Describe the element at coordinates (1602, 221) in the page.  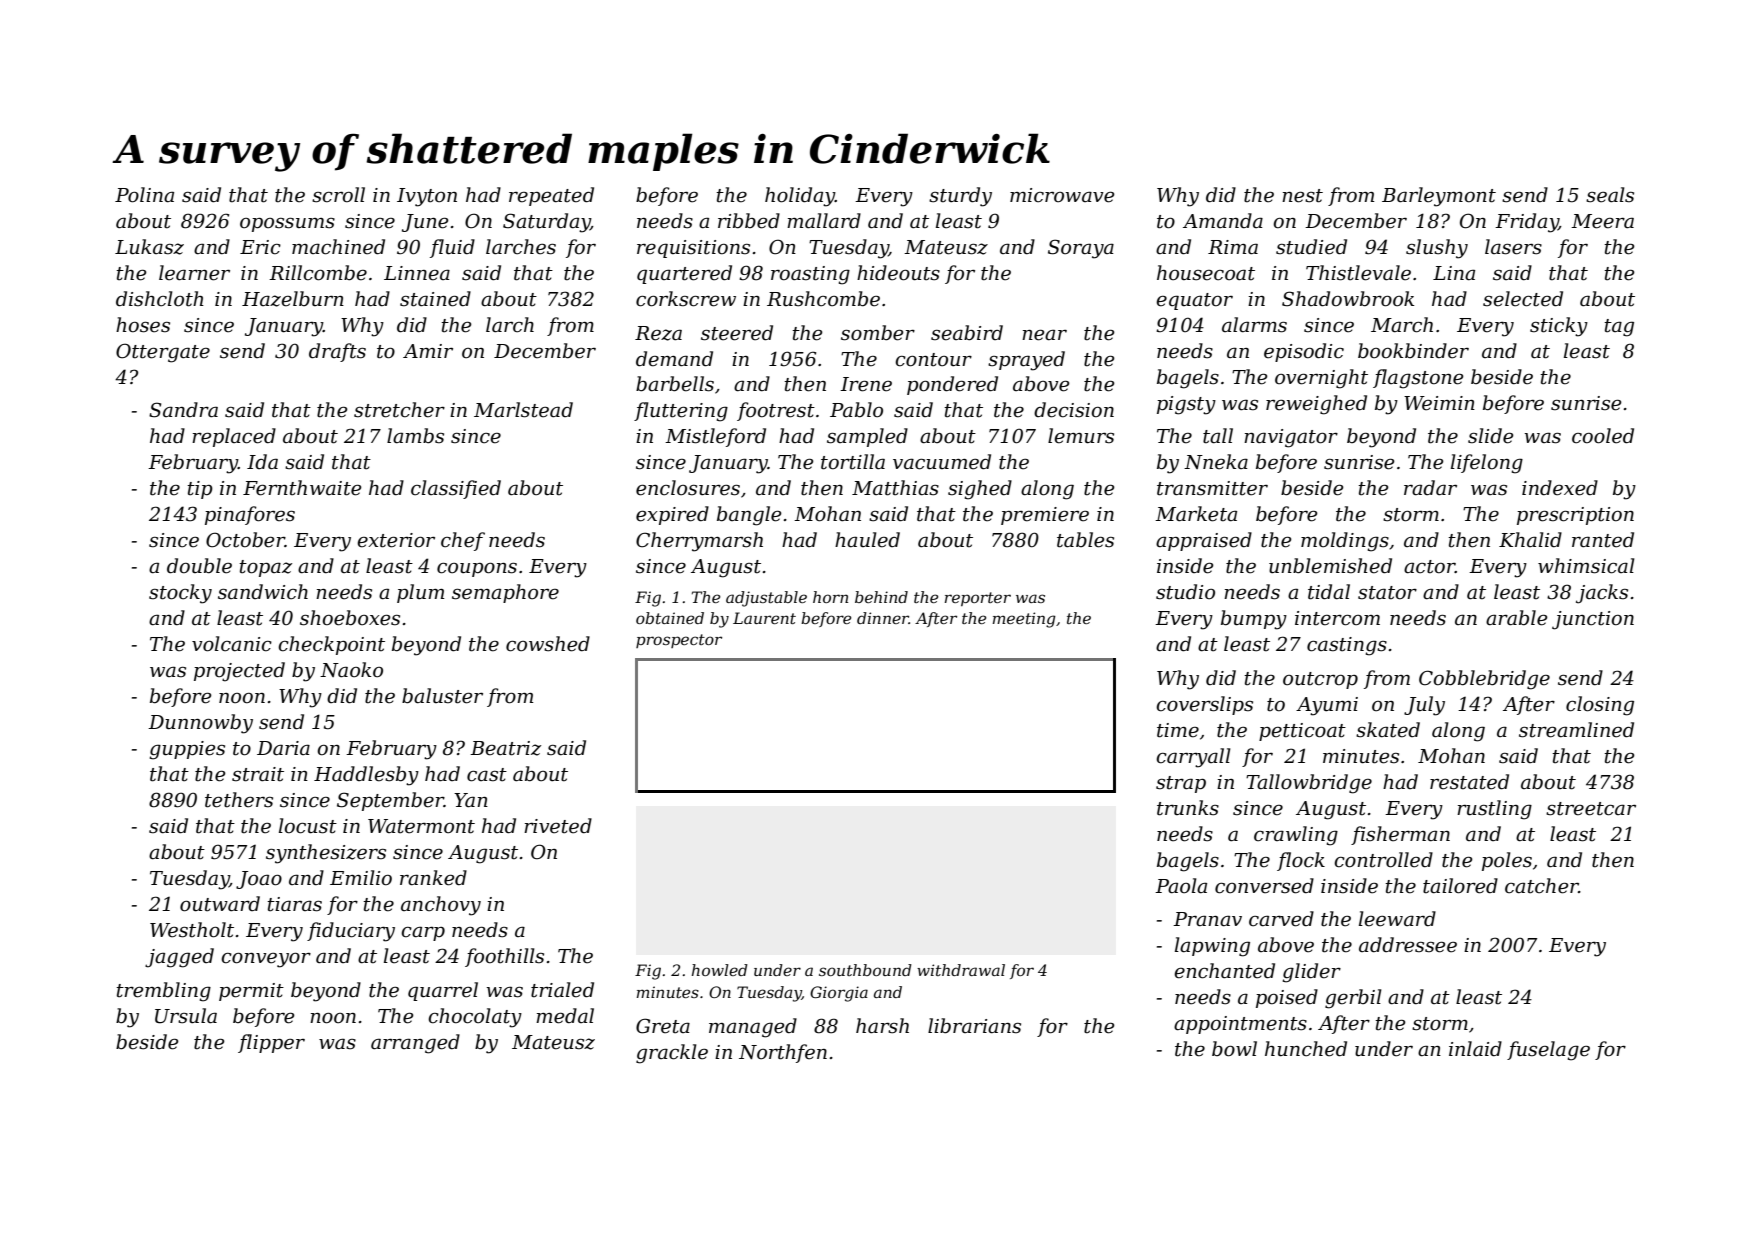
I see `Meera` at that location.
